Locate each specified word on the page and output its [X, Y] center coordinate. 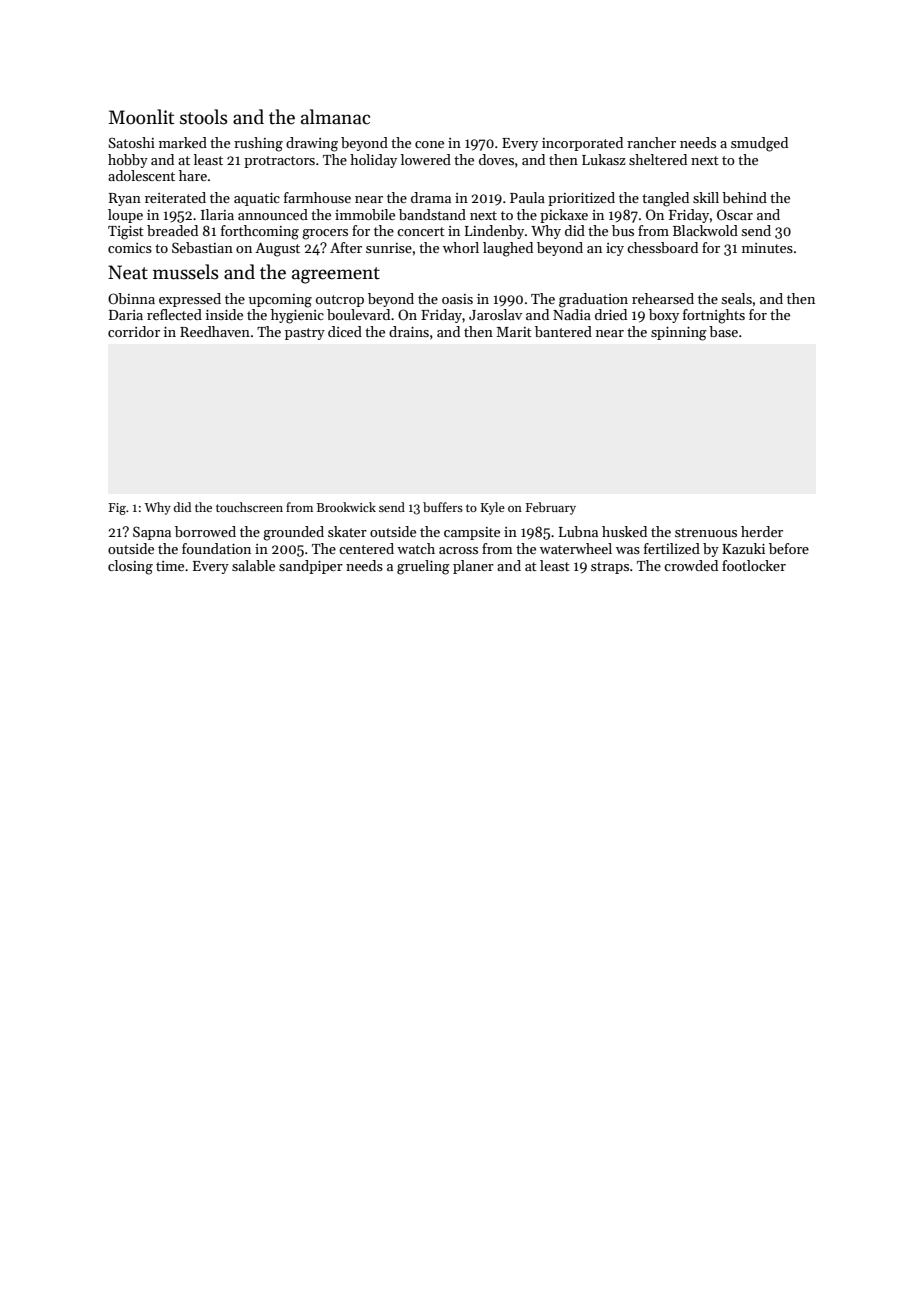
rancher [651, 142]
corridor [134, 331]
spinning [679, 334]
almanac [335, 117]
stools [204, 117]
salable [253, 565]
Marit [514, 332]
